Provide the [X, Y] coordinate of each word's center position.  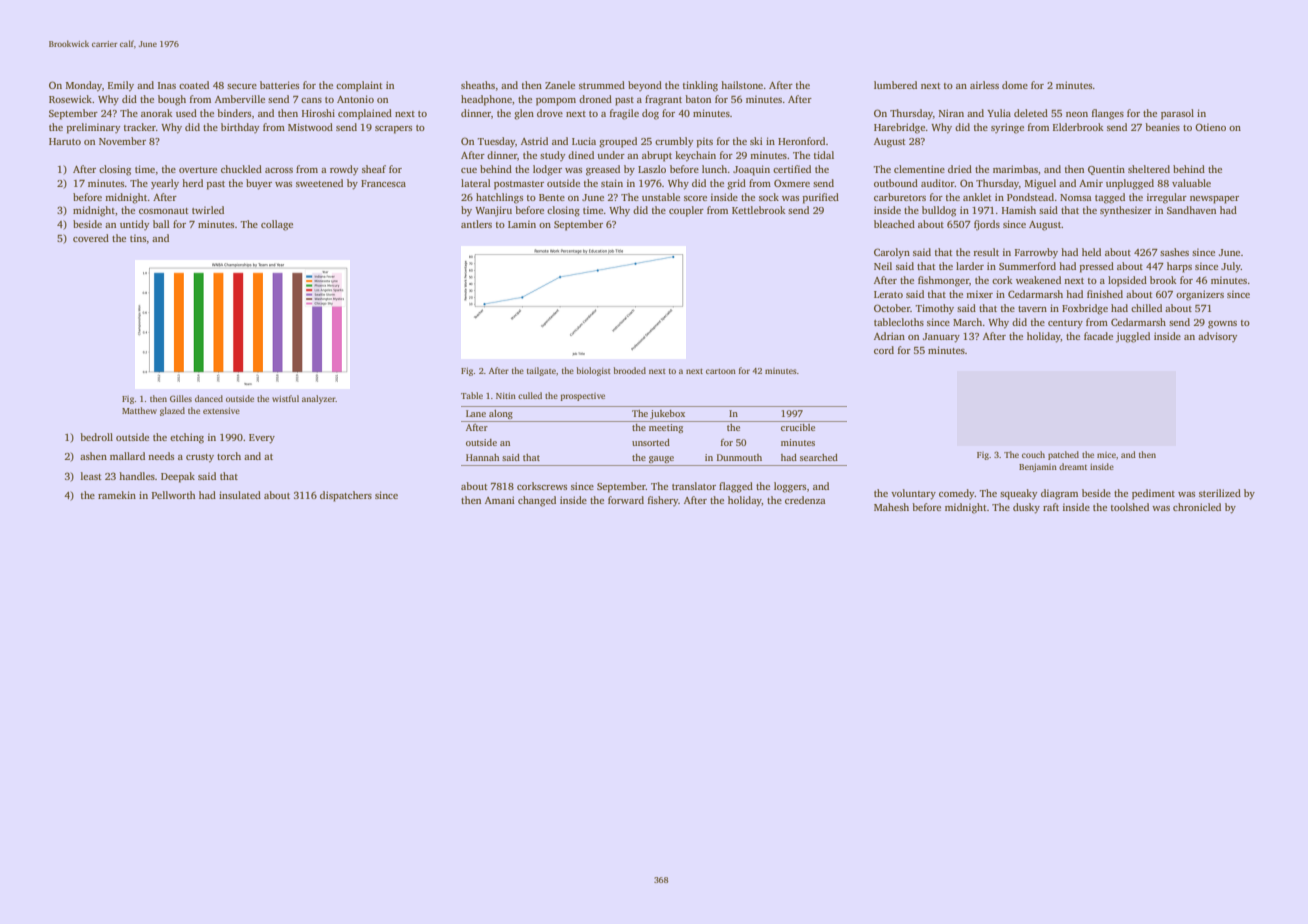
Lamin [522, 224]
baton [698, 99]
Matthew [139, 410]
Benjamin [1038, 467]
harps [1179, 267]
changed [537, 501]
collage [277, 225]
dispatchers [346, 496]
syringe [1007, 128]
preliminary [93, 128]
